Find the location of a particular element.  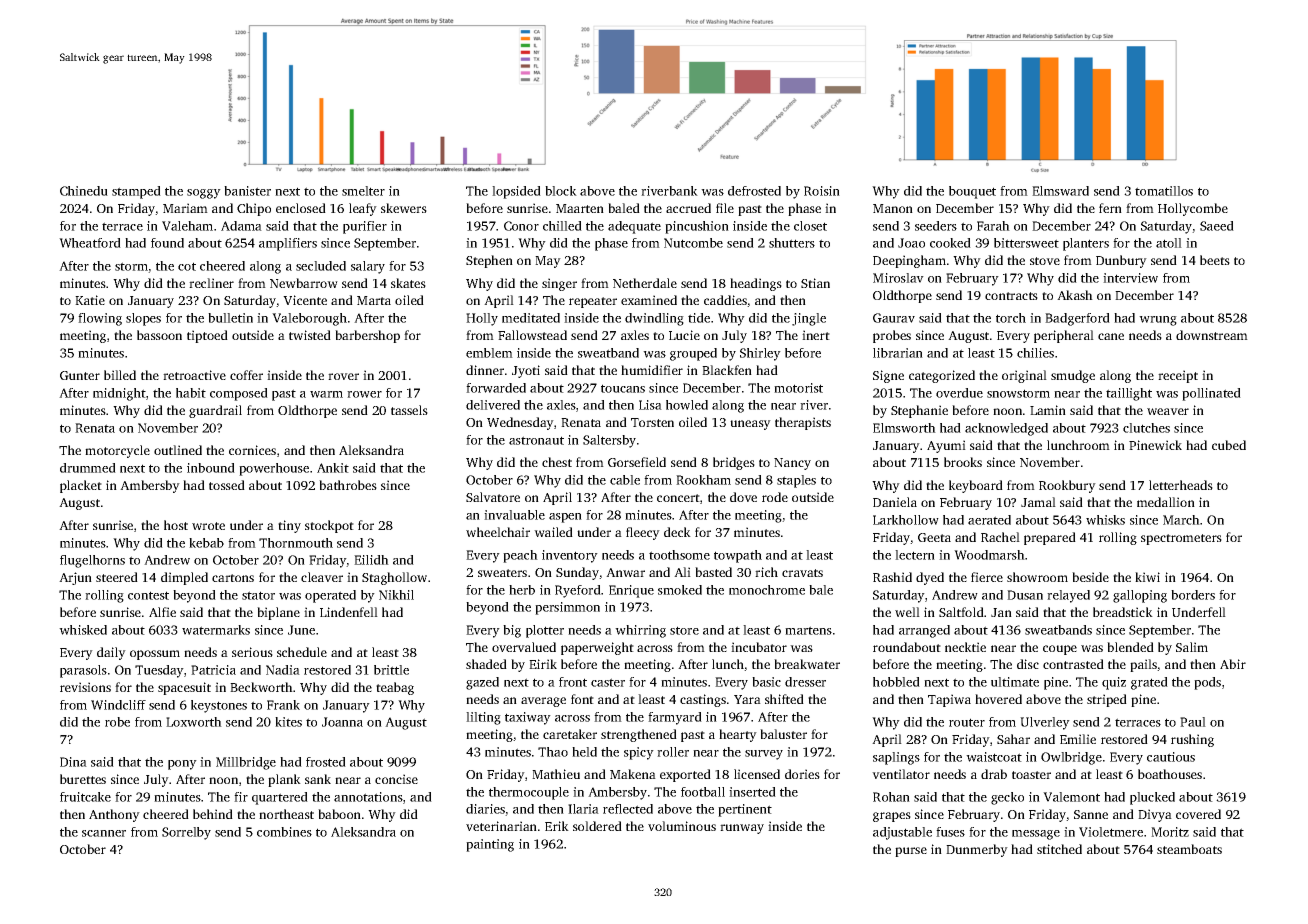

licensed is located at coordinates (757, 774).
